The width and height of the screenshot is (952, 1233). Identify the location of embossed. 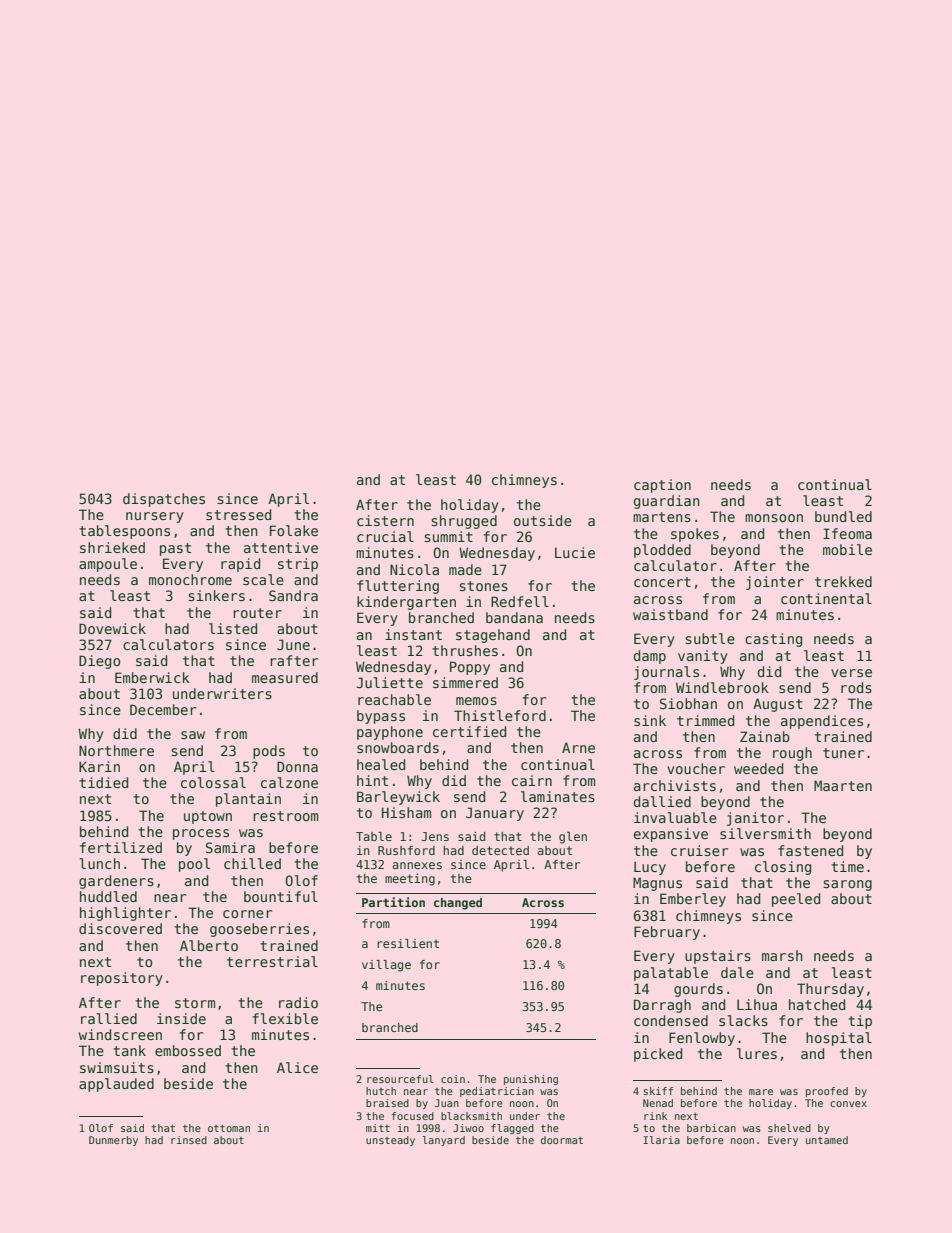
(188, 1050).
